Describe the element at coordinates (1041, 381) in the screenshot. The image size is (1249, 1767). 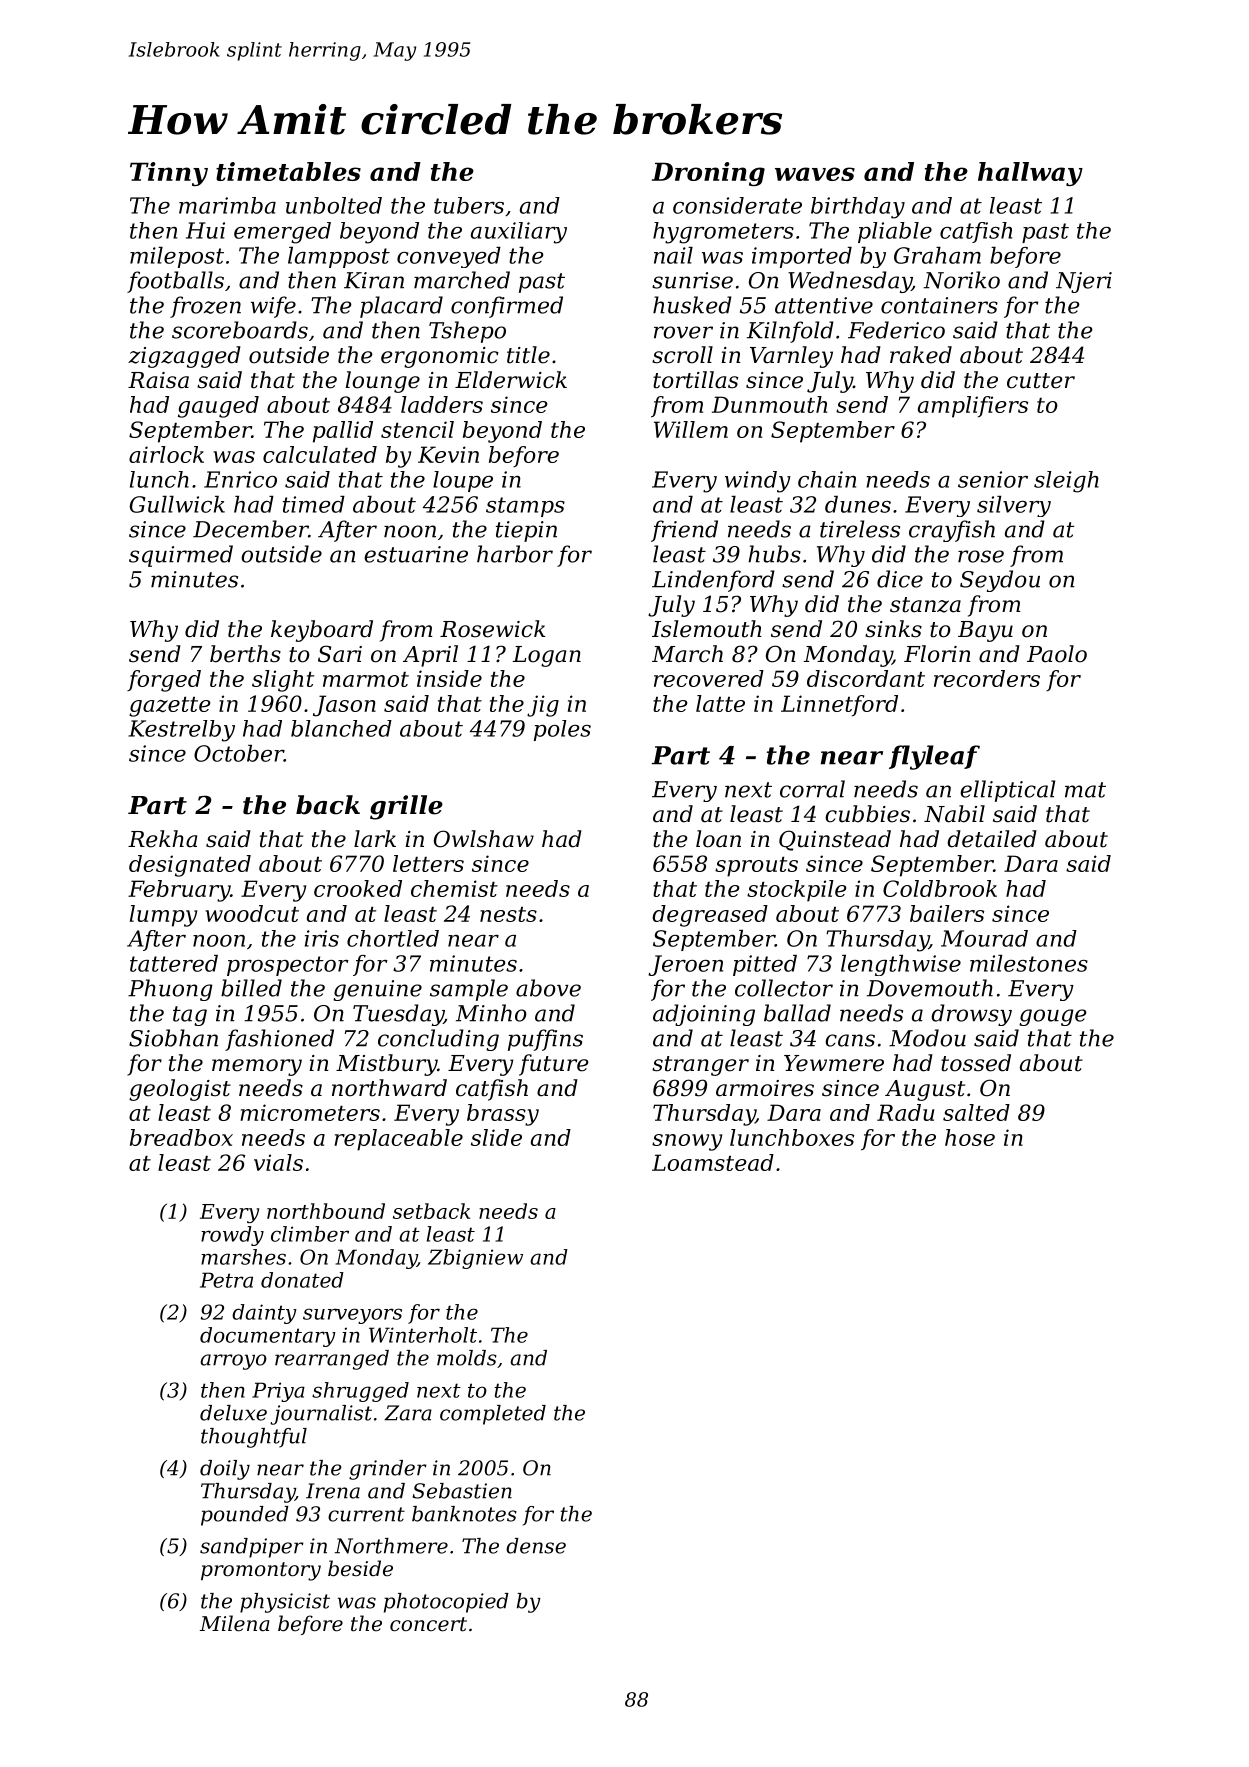
I see `cutter` at that location.
